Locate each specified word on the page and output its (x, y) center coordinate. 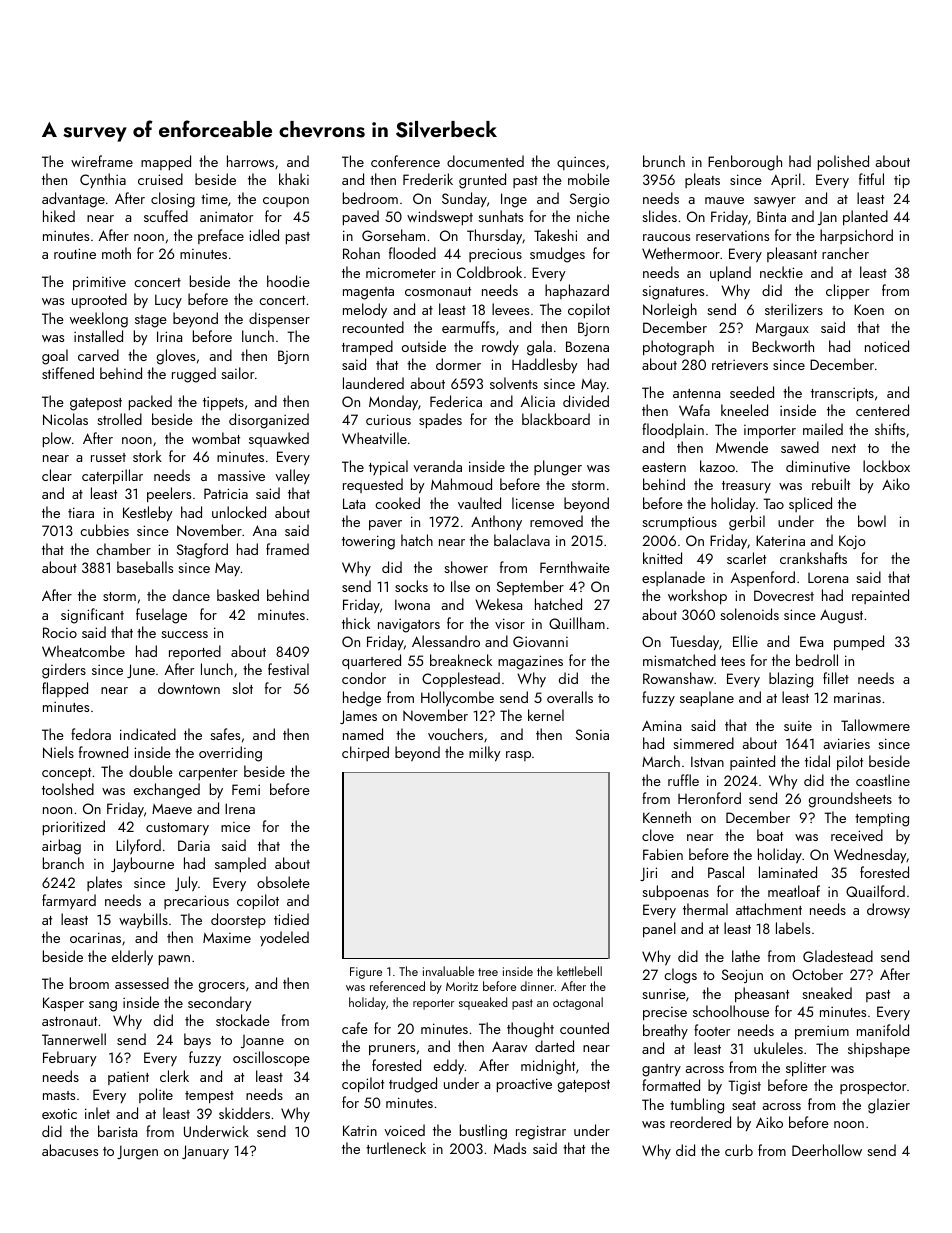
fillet (836, 678)
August (841, 616)
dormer (458, 364)
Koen (869, 309)
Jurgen (137, 1152)
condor (364, 678)
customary (177, 829)
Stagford (202, 551)
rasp (518, 756)
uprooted (99, 300)
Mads (510, 1148)
